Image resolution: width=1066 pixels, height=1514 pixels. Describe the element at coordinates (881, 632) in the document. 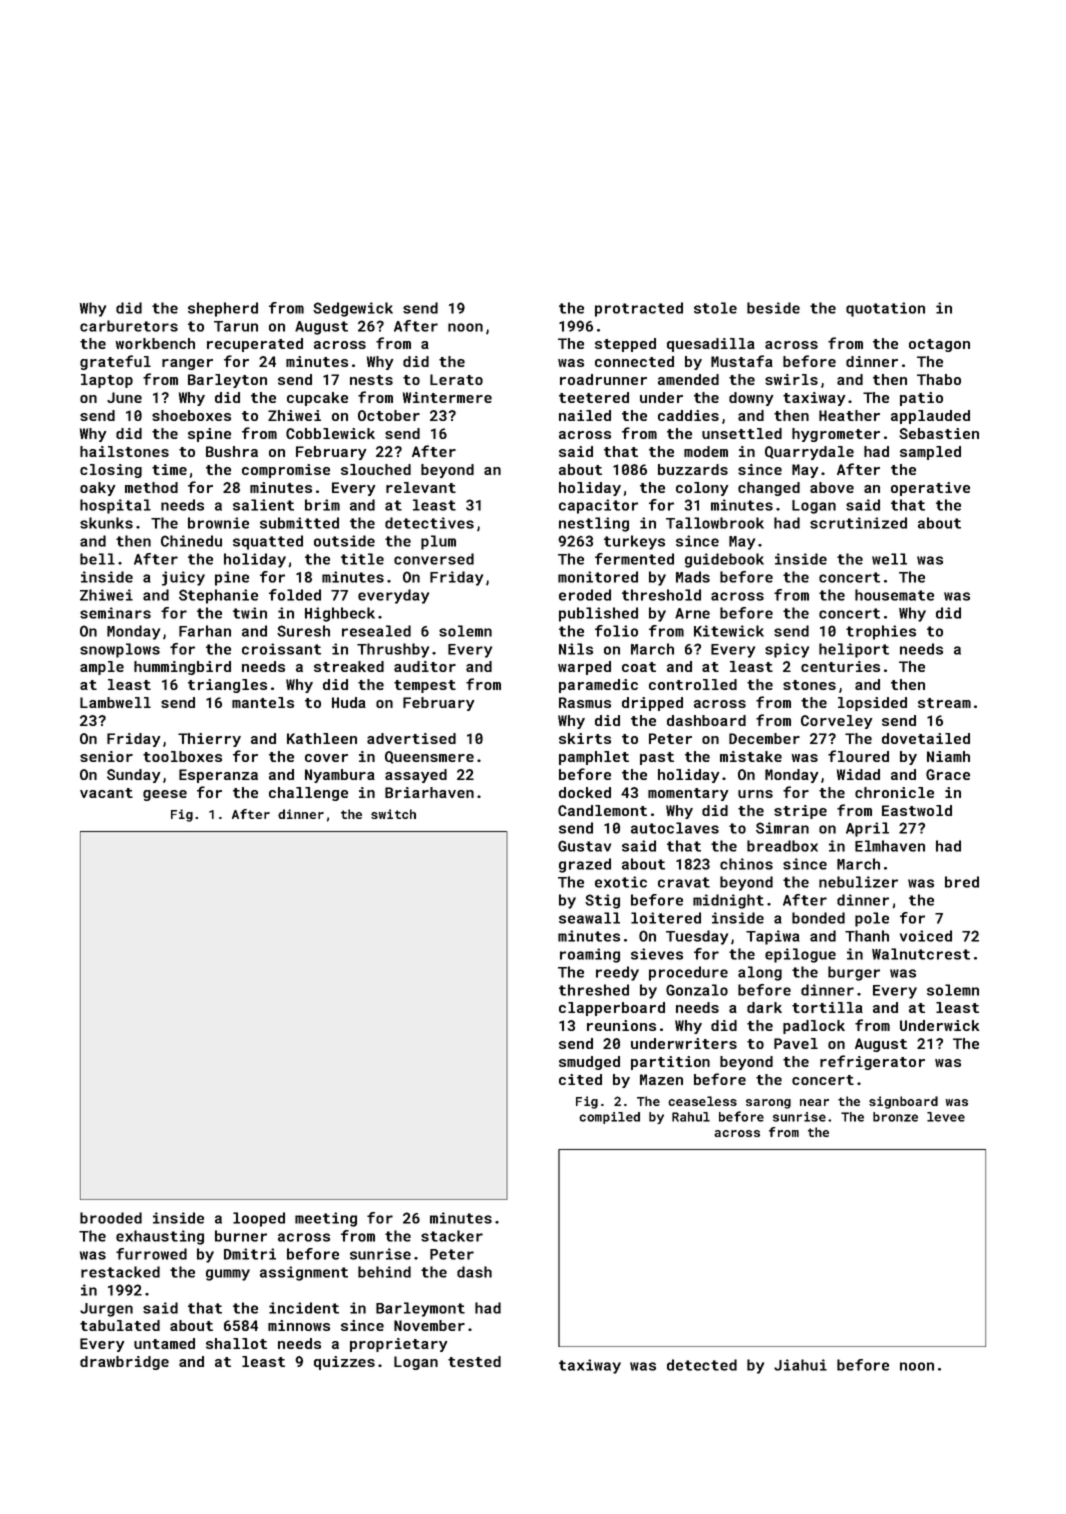

I see `trophies` at that location.
